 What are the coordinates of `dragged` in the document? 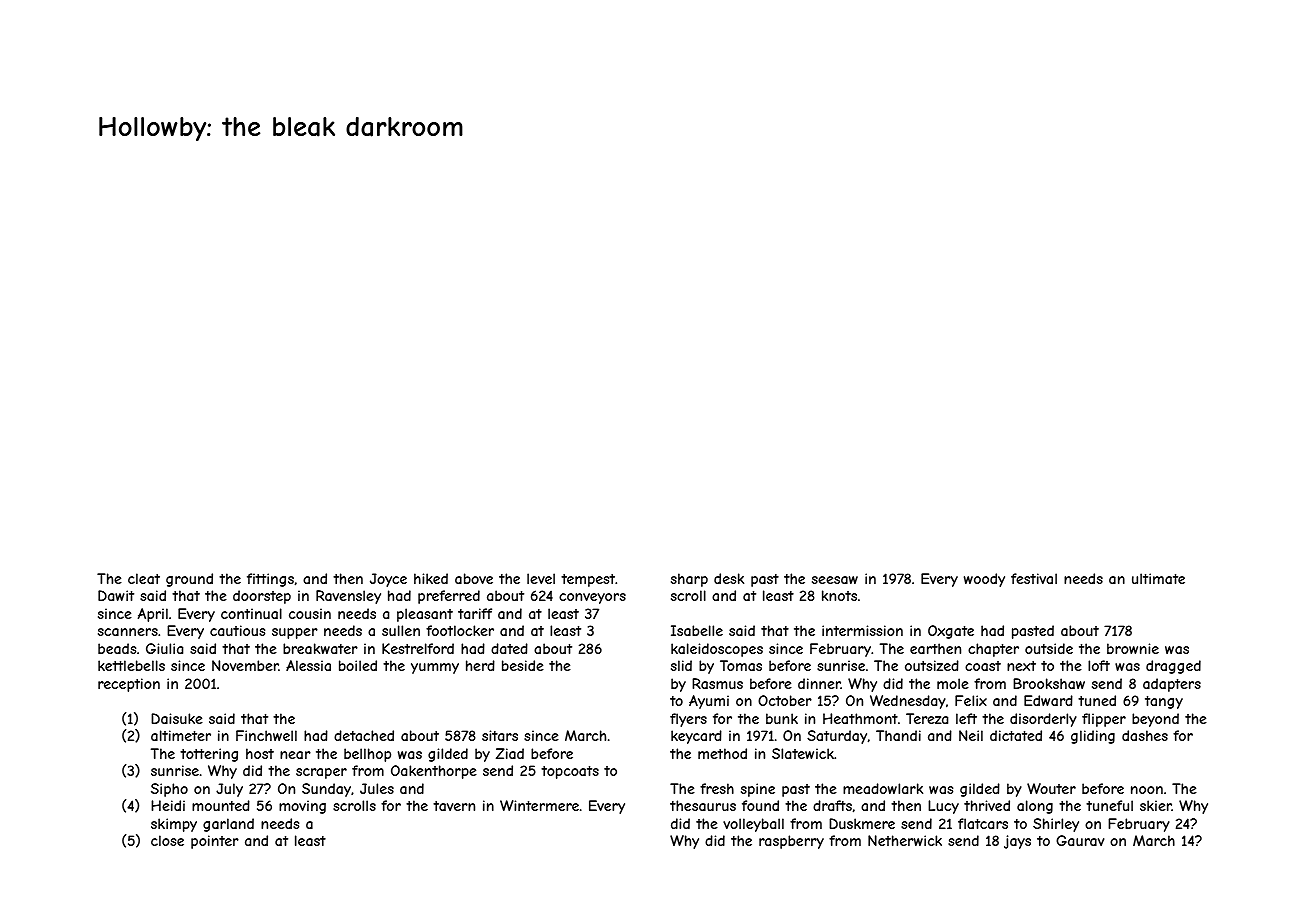 It's located at (1173, 667).
